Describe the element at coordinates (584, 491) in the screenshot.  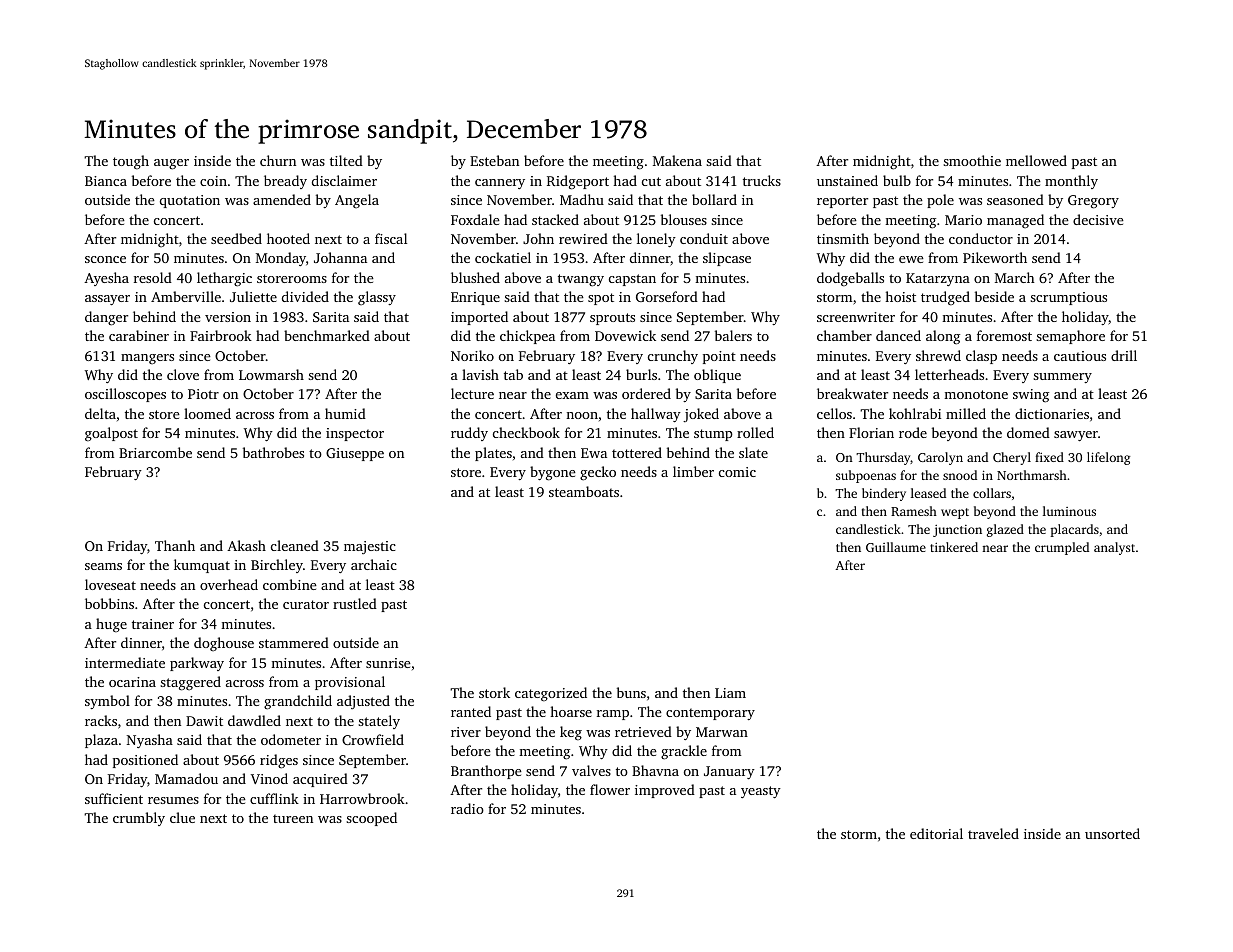
I see `steamboats` at that location.
